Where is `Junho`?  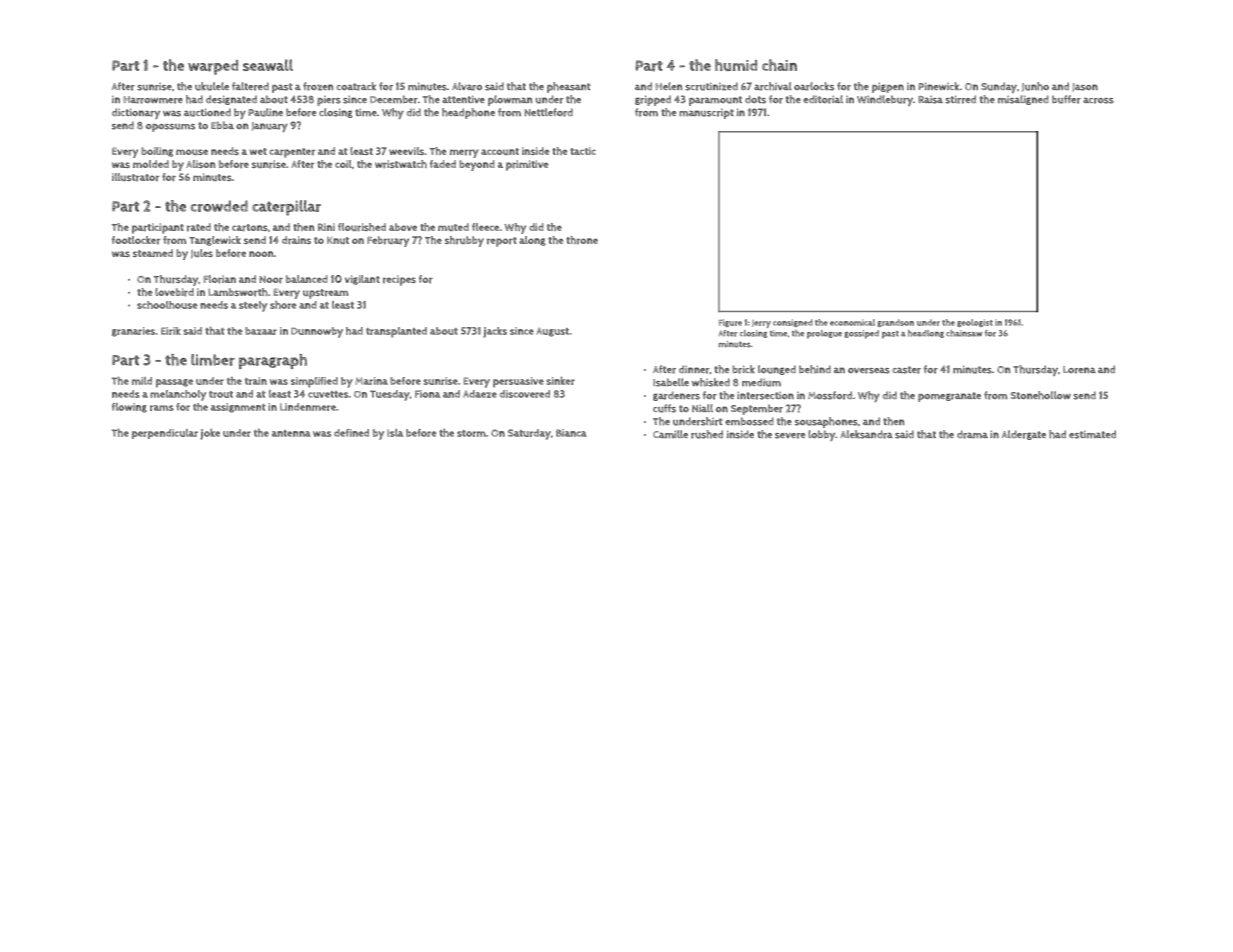 Junho is located at coordinates (1035, 86).
